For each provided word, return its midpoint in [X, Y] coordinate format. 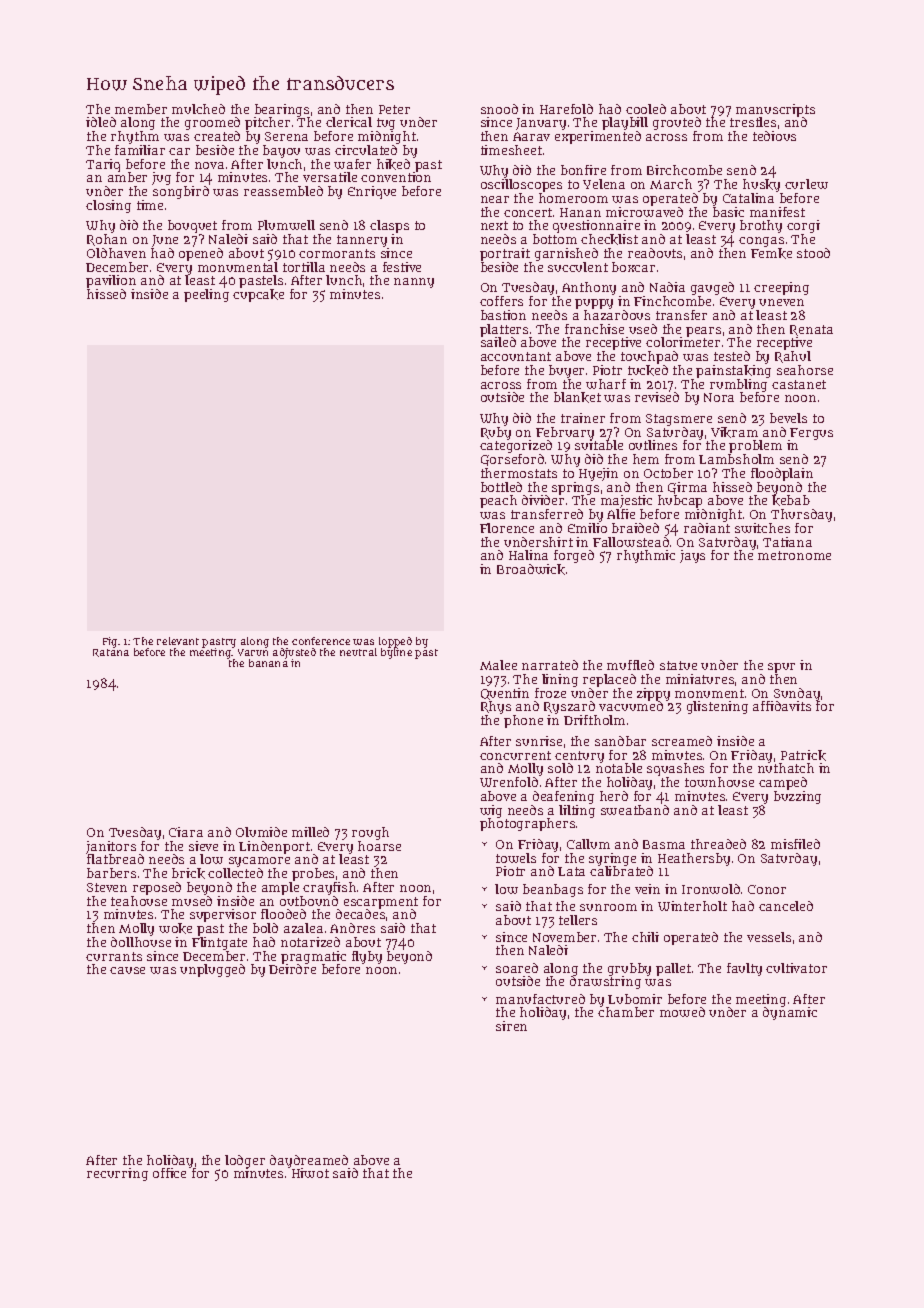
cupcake [258, 296]
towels [516, 858]
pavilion [111, 281]
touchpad [649, 357]
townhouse [719, 782]
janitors [111, 847]
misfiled [795, 844]
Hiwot [310, 1173]
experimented [598, 137]
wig [491, 812]
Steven [107, 887]
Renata [811, 330]
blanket [577, 397]
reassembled [283, 191]
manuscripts [775, 110]
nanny [414, 283]
